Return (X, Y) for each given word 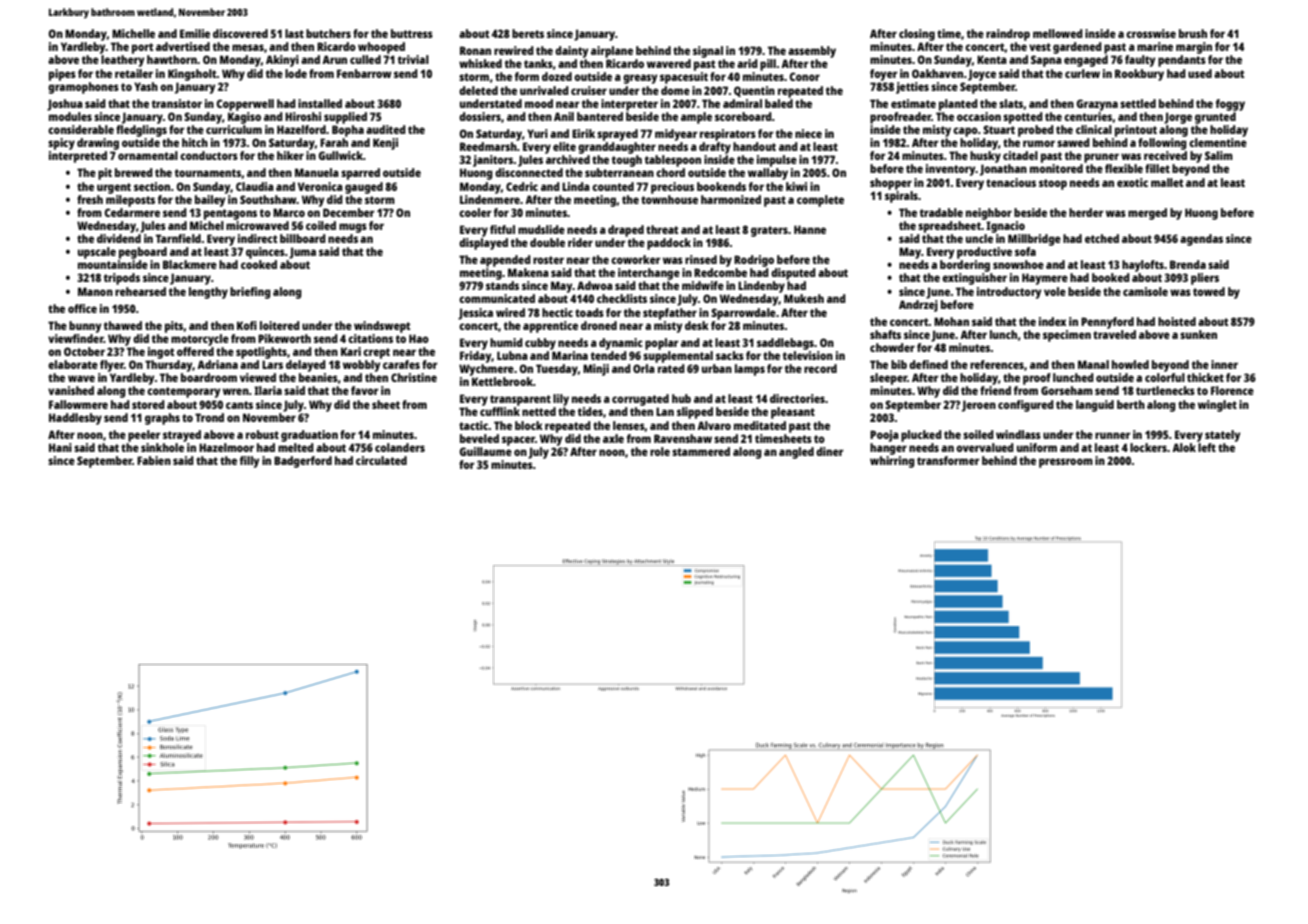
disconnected (529, 172)
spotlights (261, 353)
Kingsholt (192, 75)
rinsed (701, 259)
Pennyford (1107, 323)
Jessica (475, 314)
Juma (302, 253)
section (152, 186)
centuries (1088, 116)
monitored (1056, 168)
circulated (381, 460)
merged (1147, 214)
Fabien (154, 460)
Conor (805, 76)
